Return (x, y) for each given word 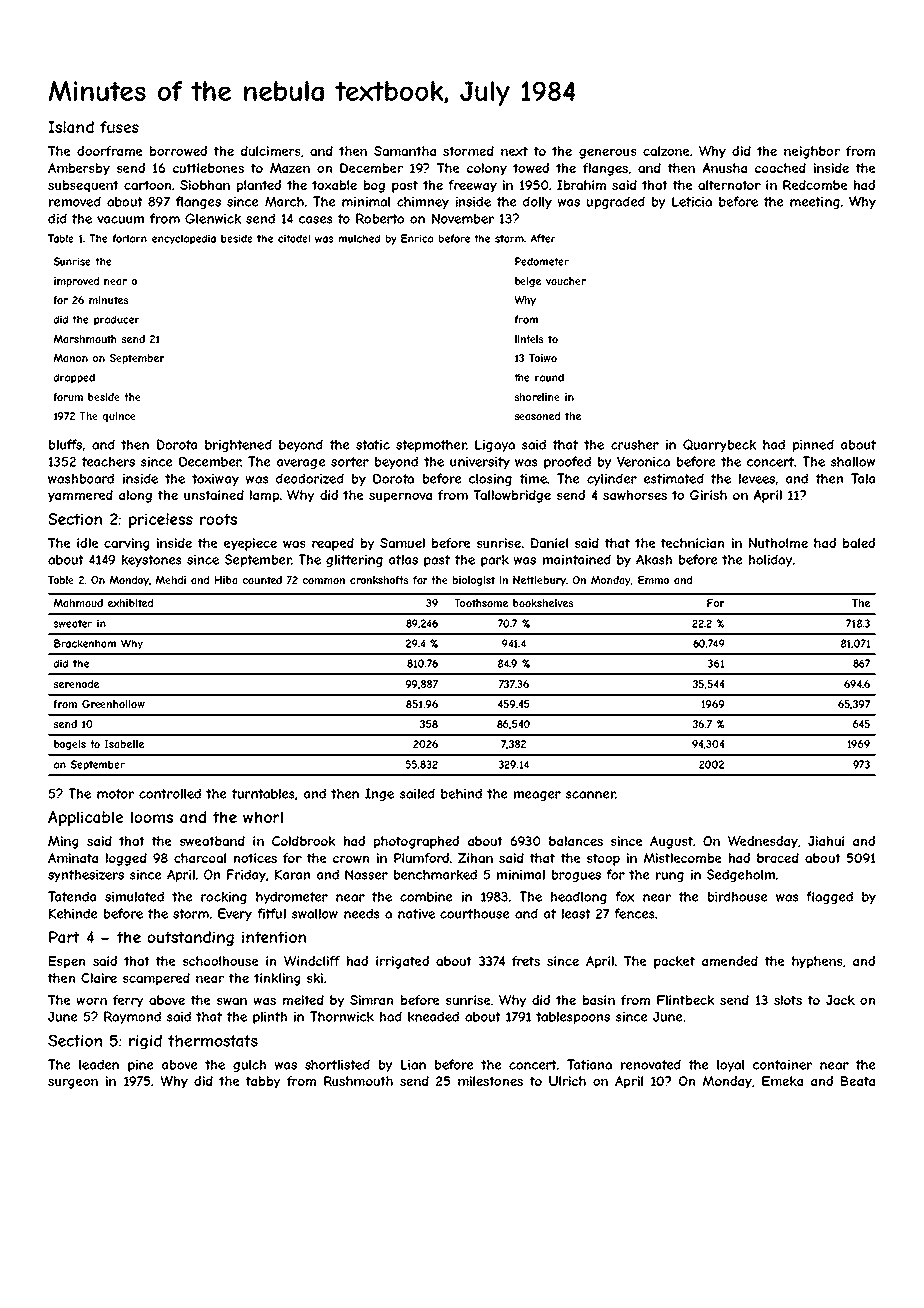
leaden (99, 1064)
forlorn (129, 238)
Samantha (405, 151)
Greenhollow (113, 704)
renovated (651, 1064)
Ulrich (567, 1081)
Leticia (692, 201)
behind (461, 793)
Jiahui (826, 841)
